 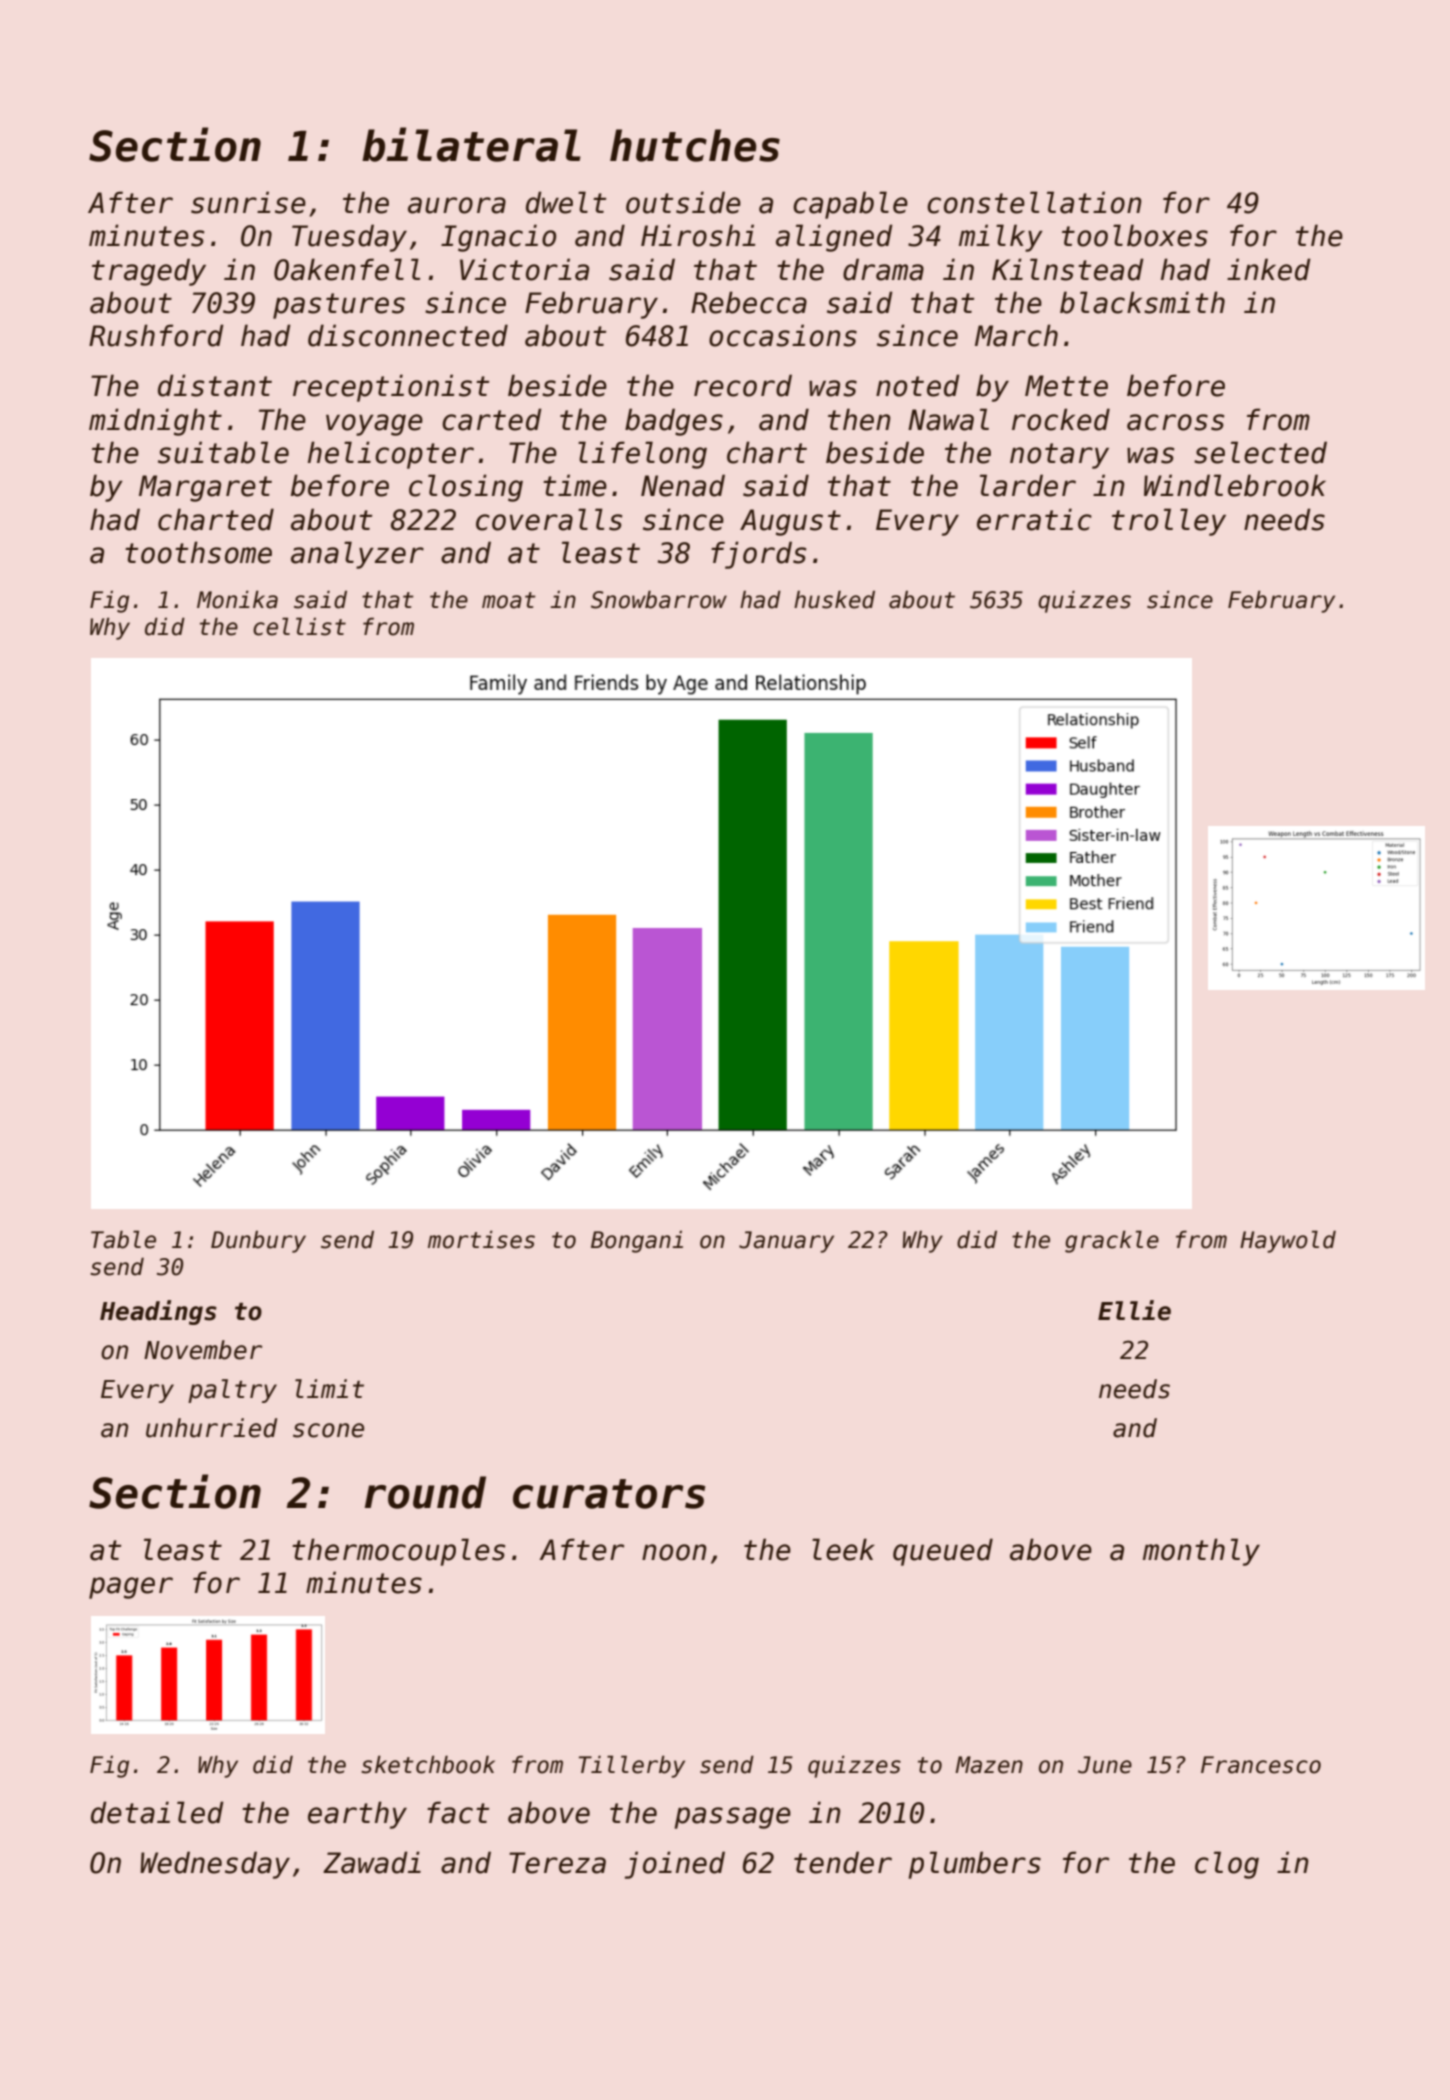 I want to click on Francesco, so click(x=1261, y=1765).
